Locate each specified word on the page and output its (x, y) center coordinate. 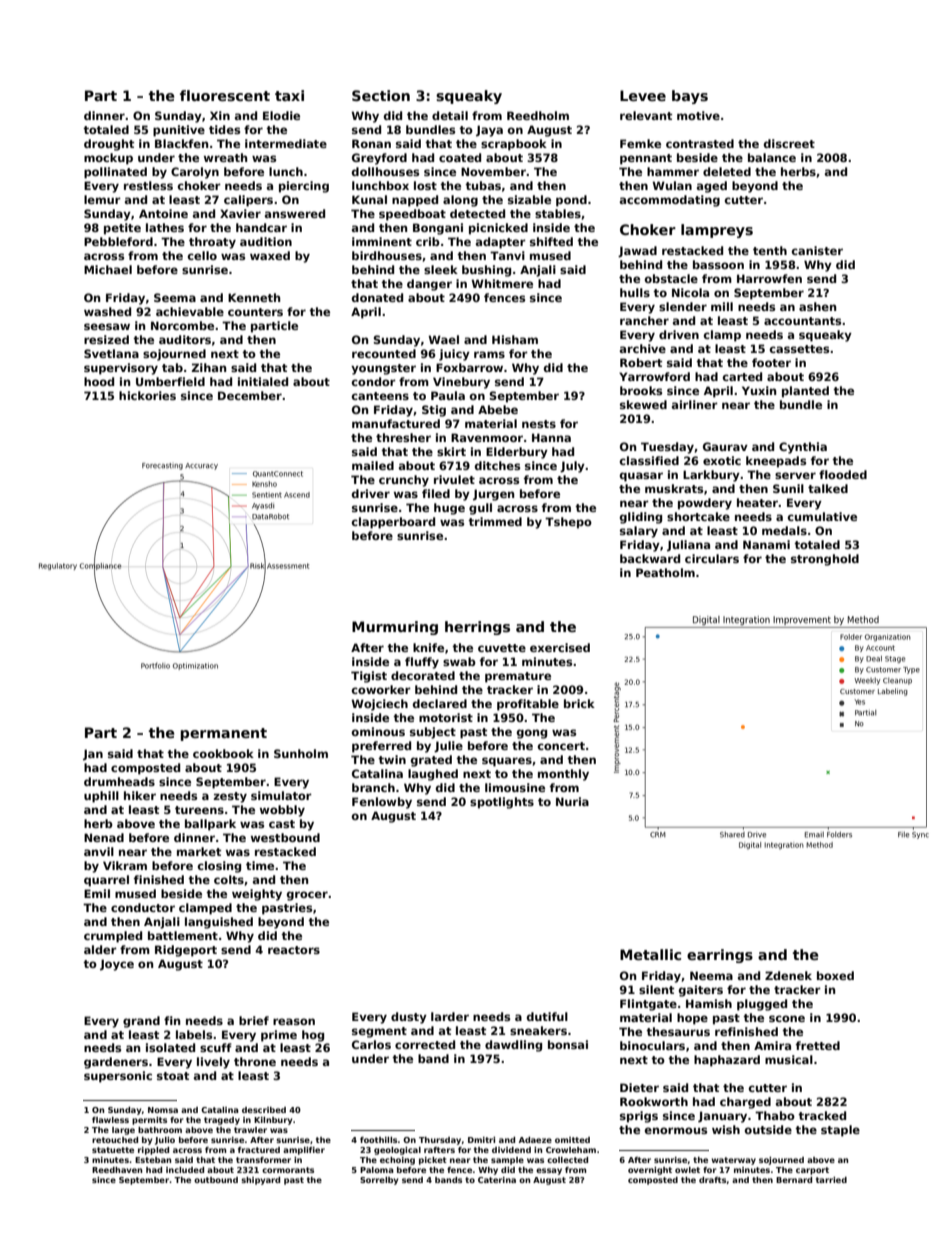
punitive (179, 131)
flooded (843, 474)
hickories (147, 395)
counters (255, 312)
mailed (373, 465)
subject (433, 733)
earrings (720, 956)
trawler (250, 1130)
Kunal (369, 199)
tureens (199, 810)
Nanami (766, 544)
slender (683, 306)
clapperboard (393, 523)
